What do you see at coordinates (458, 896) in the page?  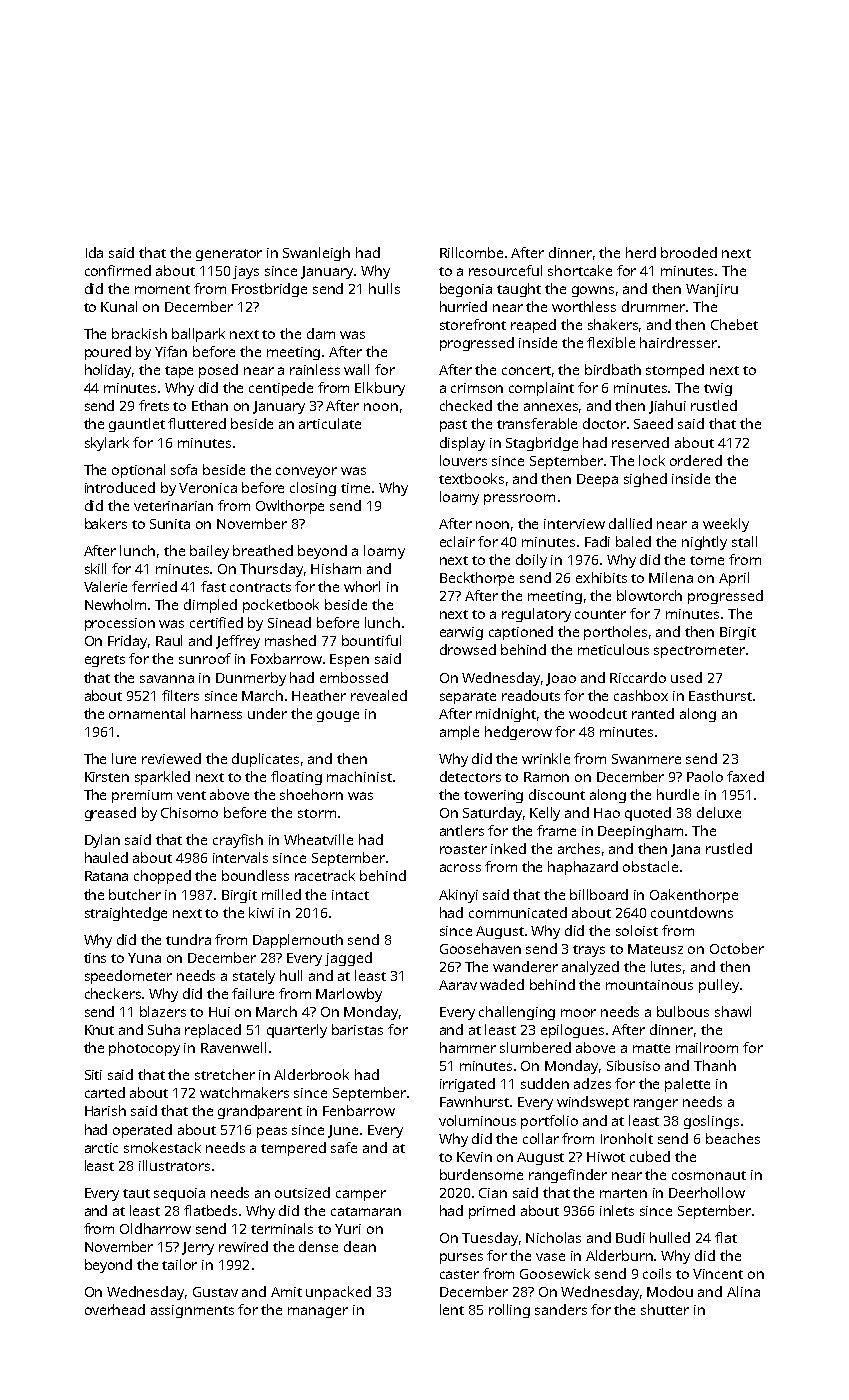 I see `Akinyi` at bounding box center [458, 896].
